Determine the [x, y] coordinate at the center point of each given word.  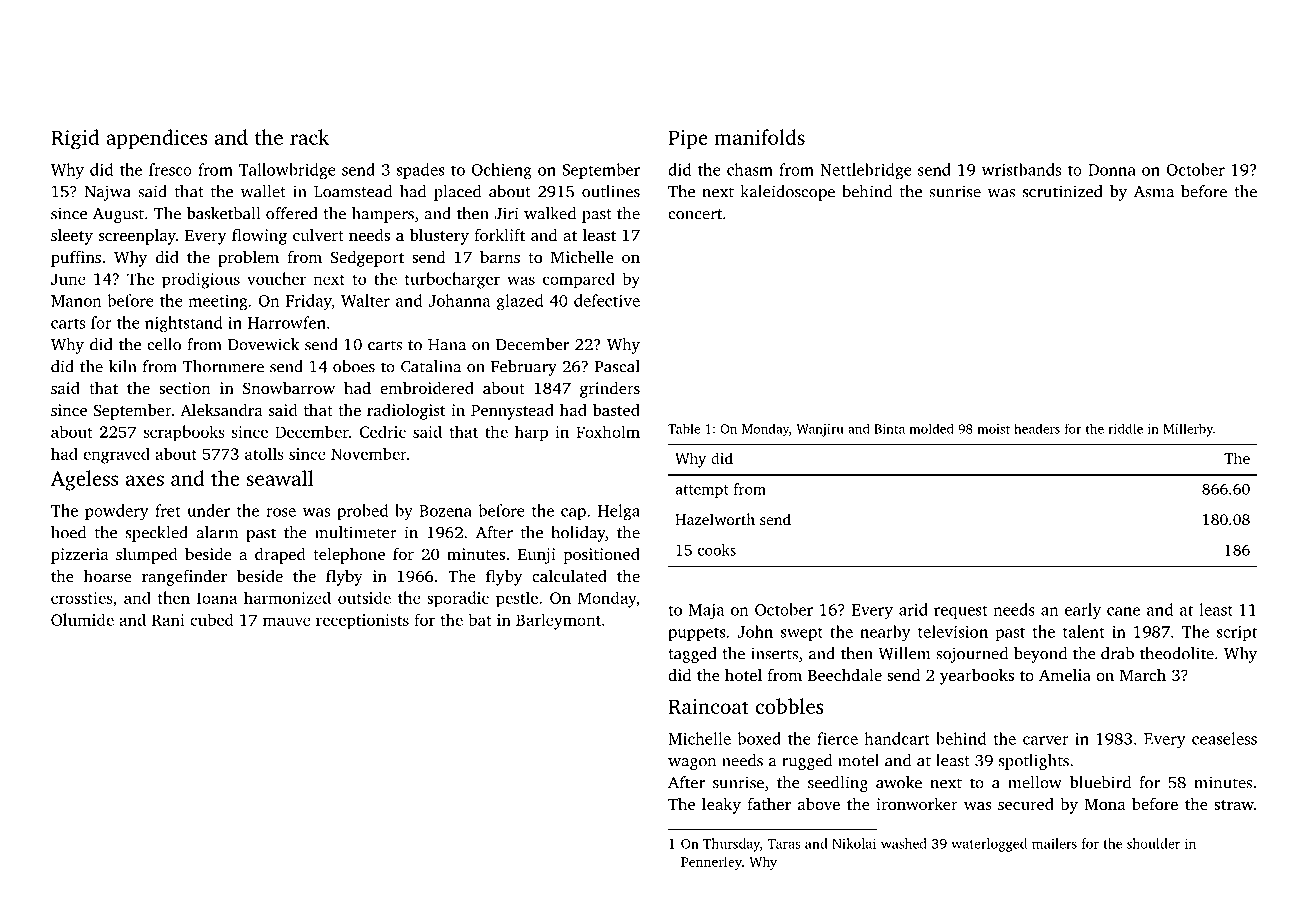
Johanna [459, 300]
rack [309, 137]
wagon [692, 764]
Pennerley [711, 863]
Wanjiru [820, 430]
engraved [116, 455]
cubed [212, 619]
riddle [1125, 428]
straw [1234, 805]
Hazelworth [715, 519]
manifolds [760, 137]
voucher [276, 278]
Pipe [688, 140]
